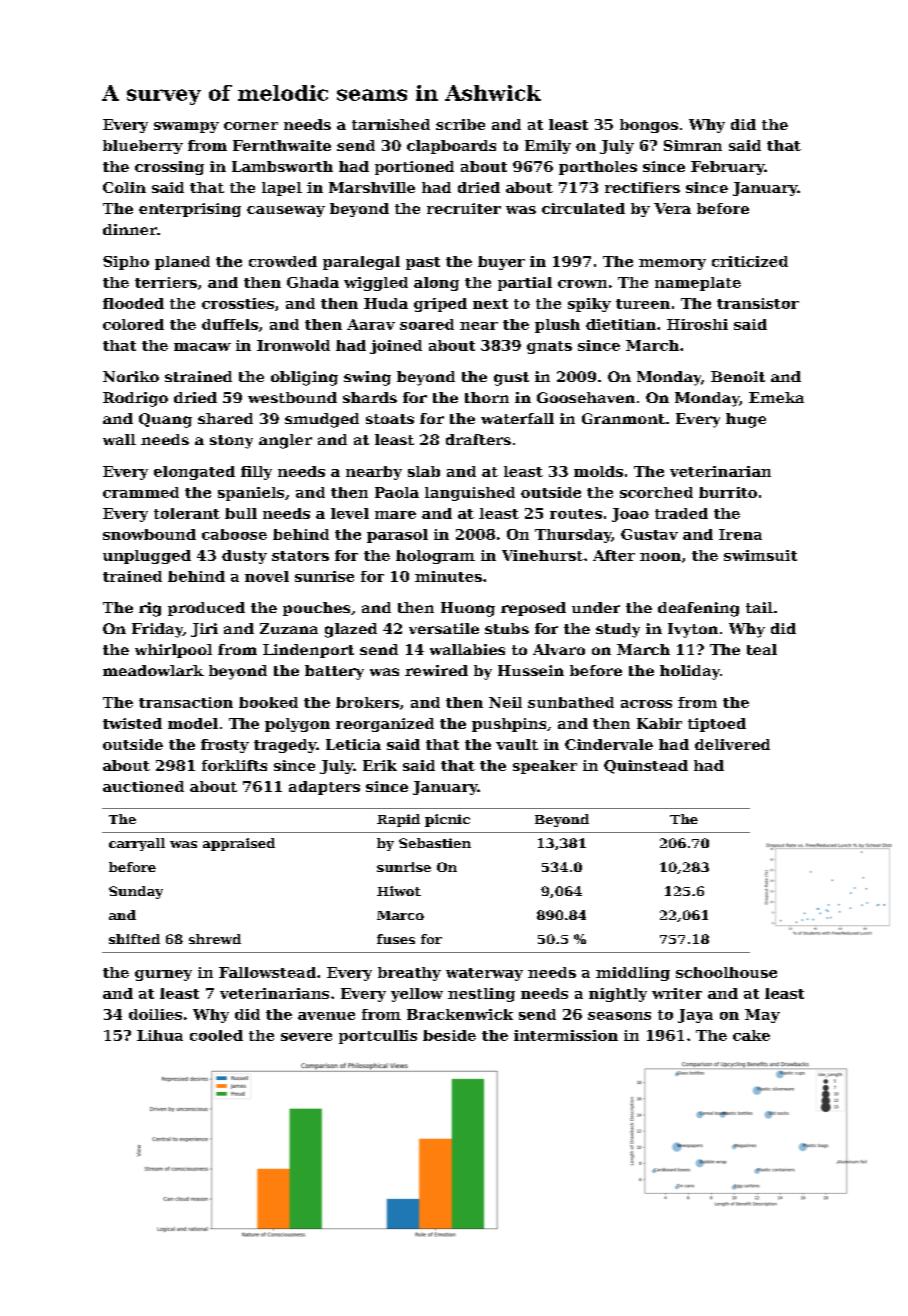  What do you see at coordinates (583, 208) in the page?
I see `circulated` at bounding box center [583, 208].
